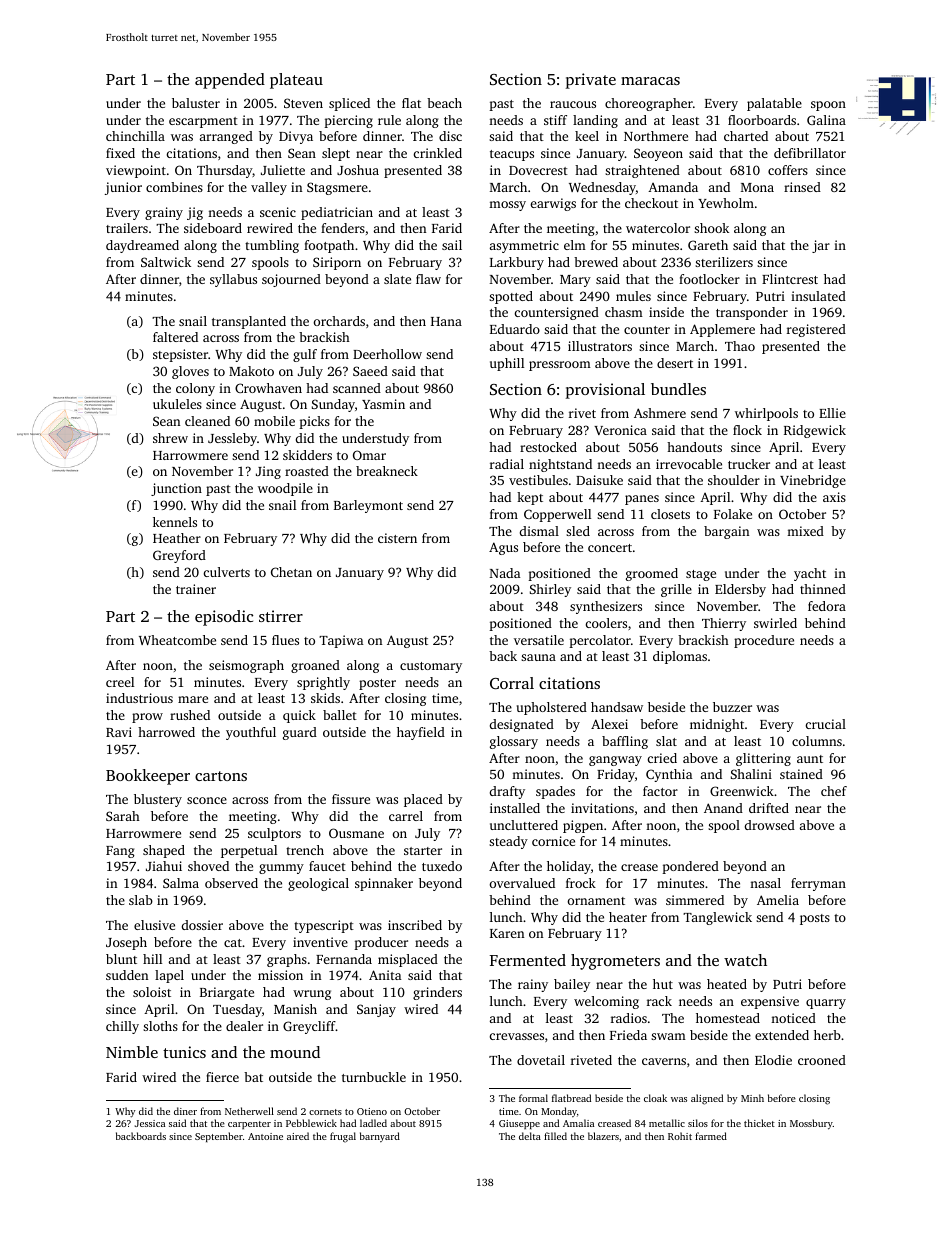 This image has width=952, height=1233. What do you see at coordinates (727, 984) in the image?
I see `heated` at bounding box center [727, 984].
